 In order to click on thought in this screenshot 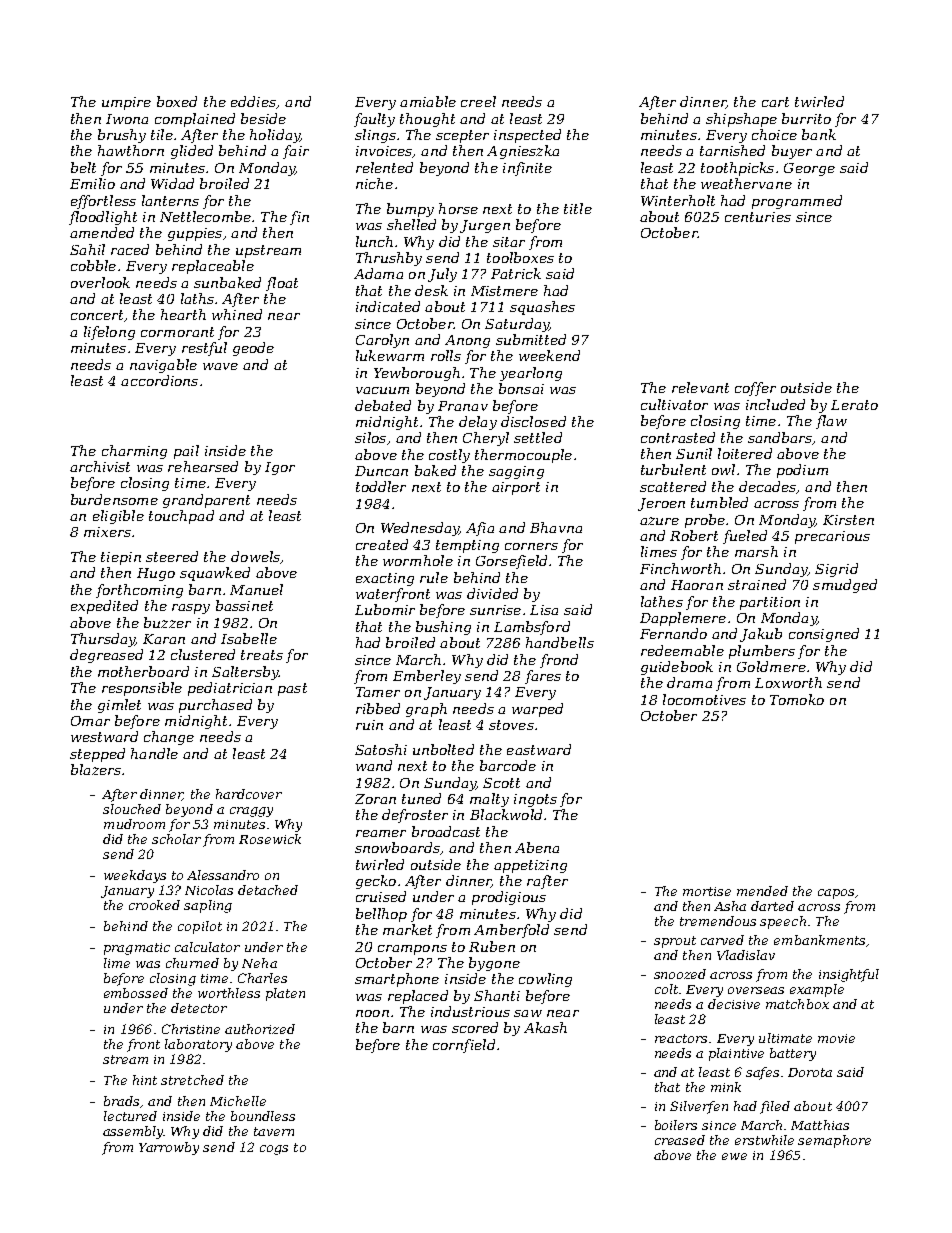, I will do `click(427, 120)`.
